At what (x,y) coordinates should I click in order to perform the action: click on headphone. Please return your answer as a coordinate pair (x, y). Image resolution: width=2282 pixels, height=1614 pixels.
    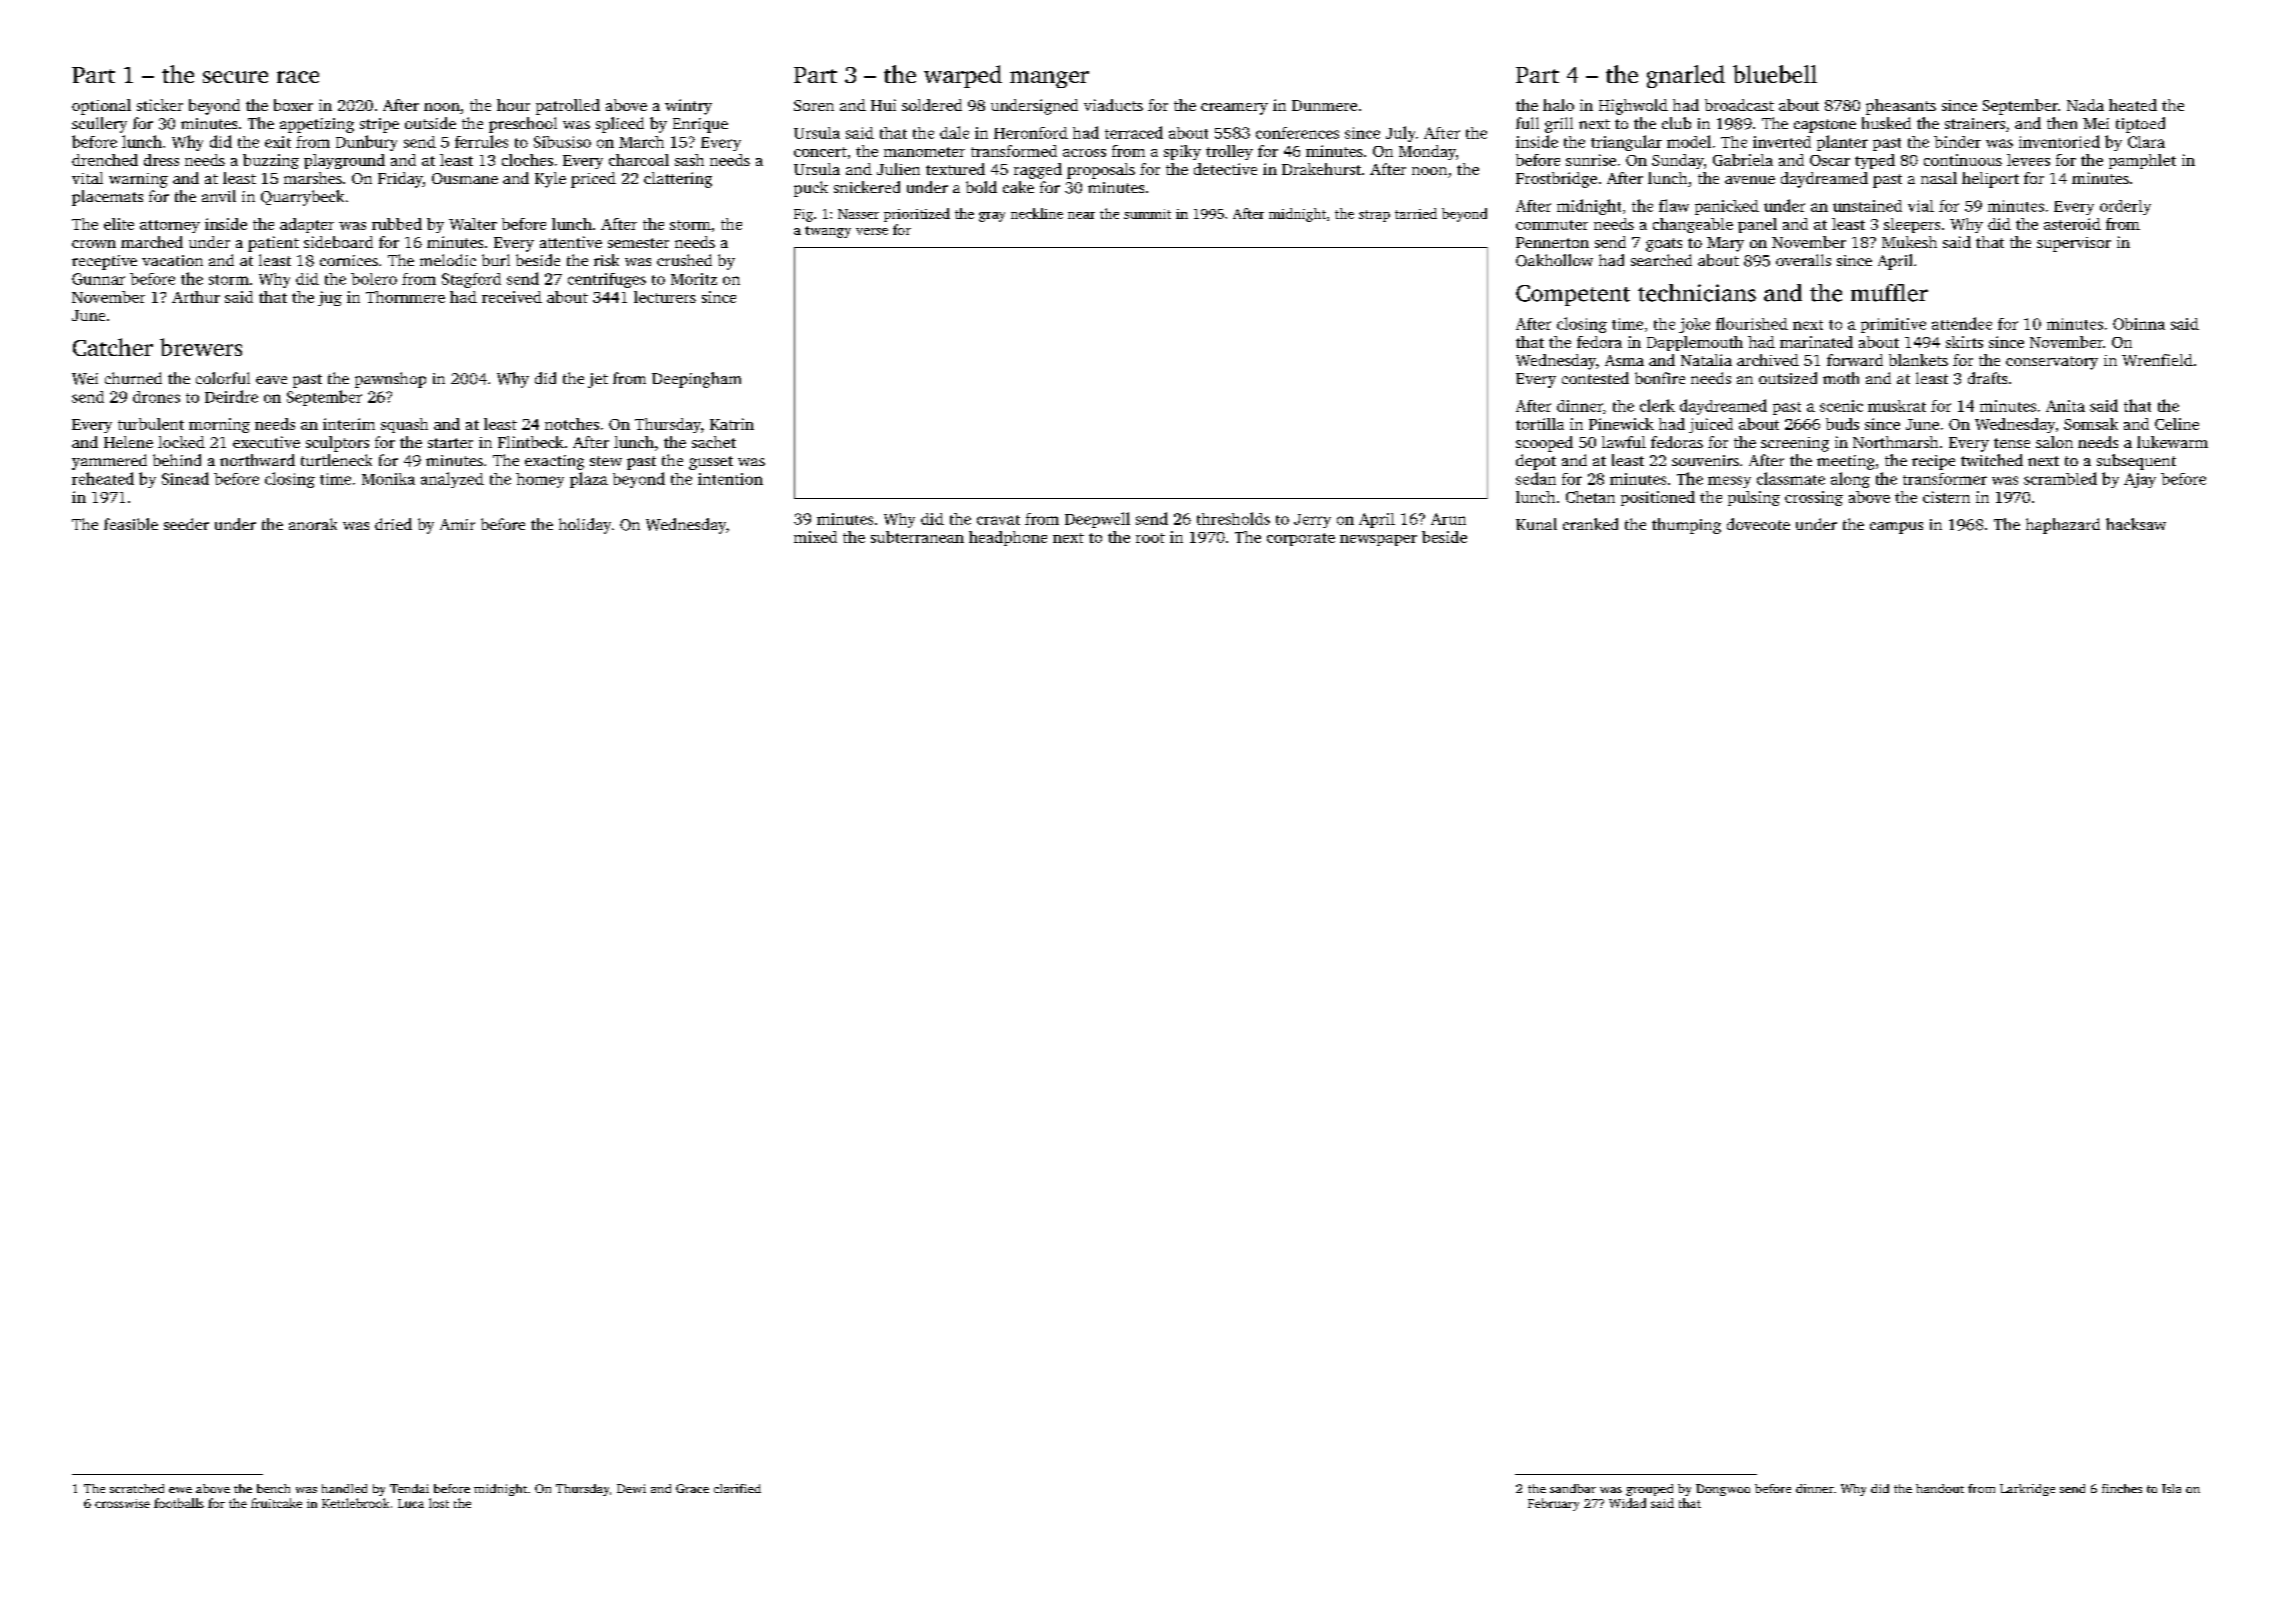
    Looking at the image, I should click on (1008, 538).
